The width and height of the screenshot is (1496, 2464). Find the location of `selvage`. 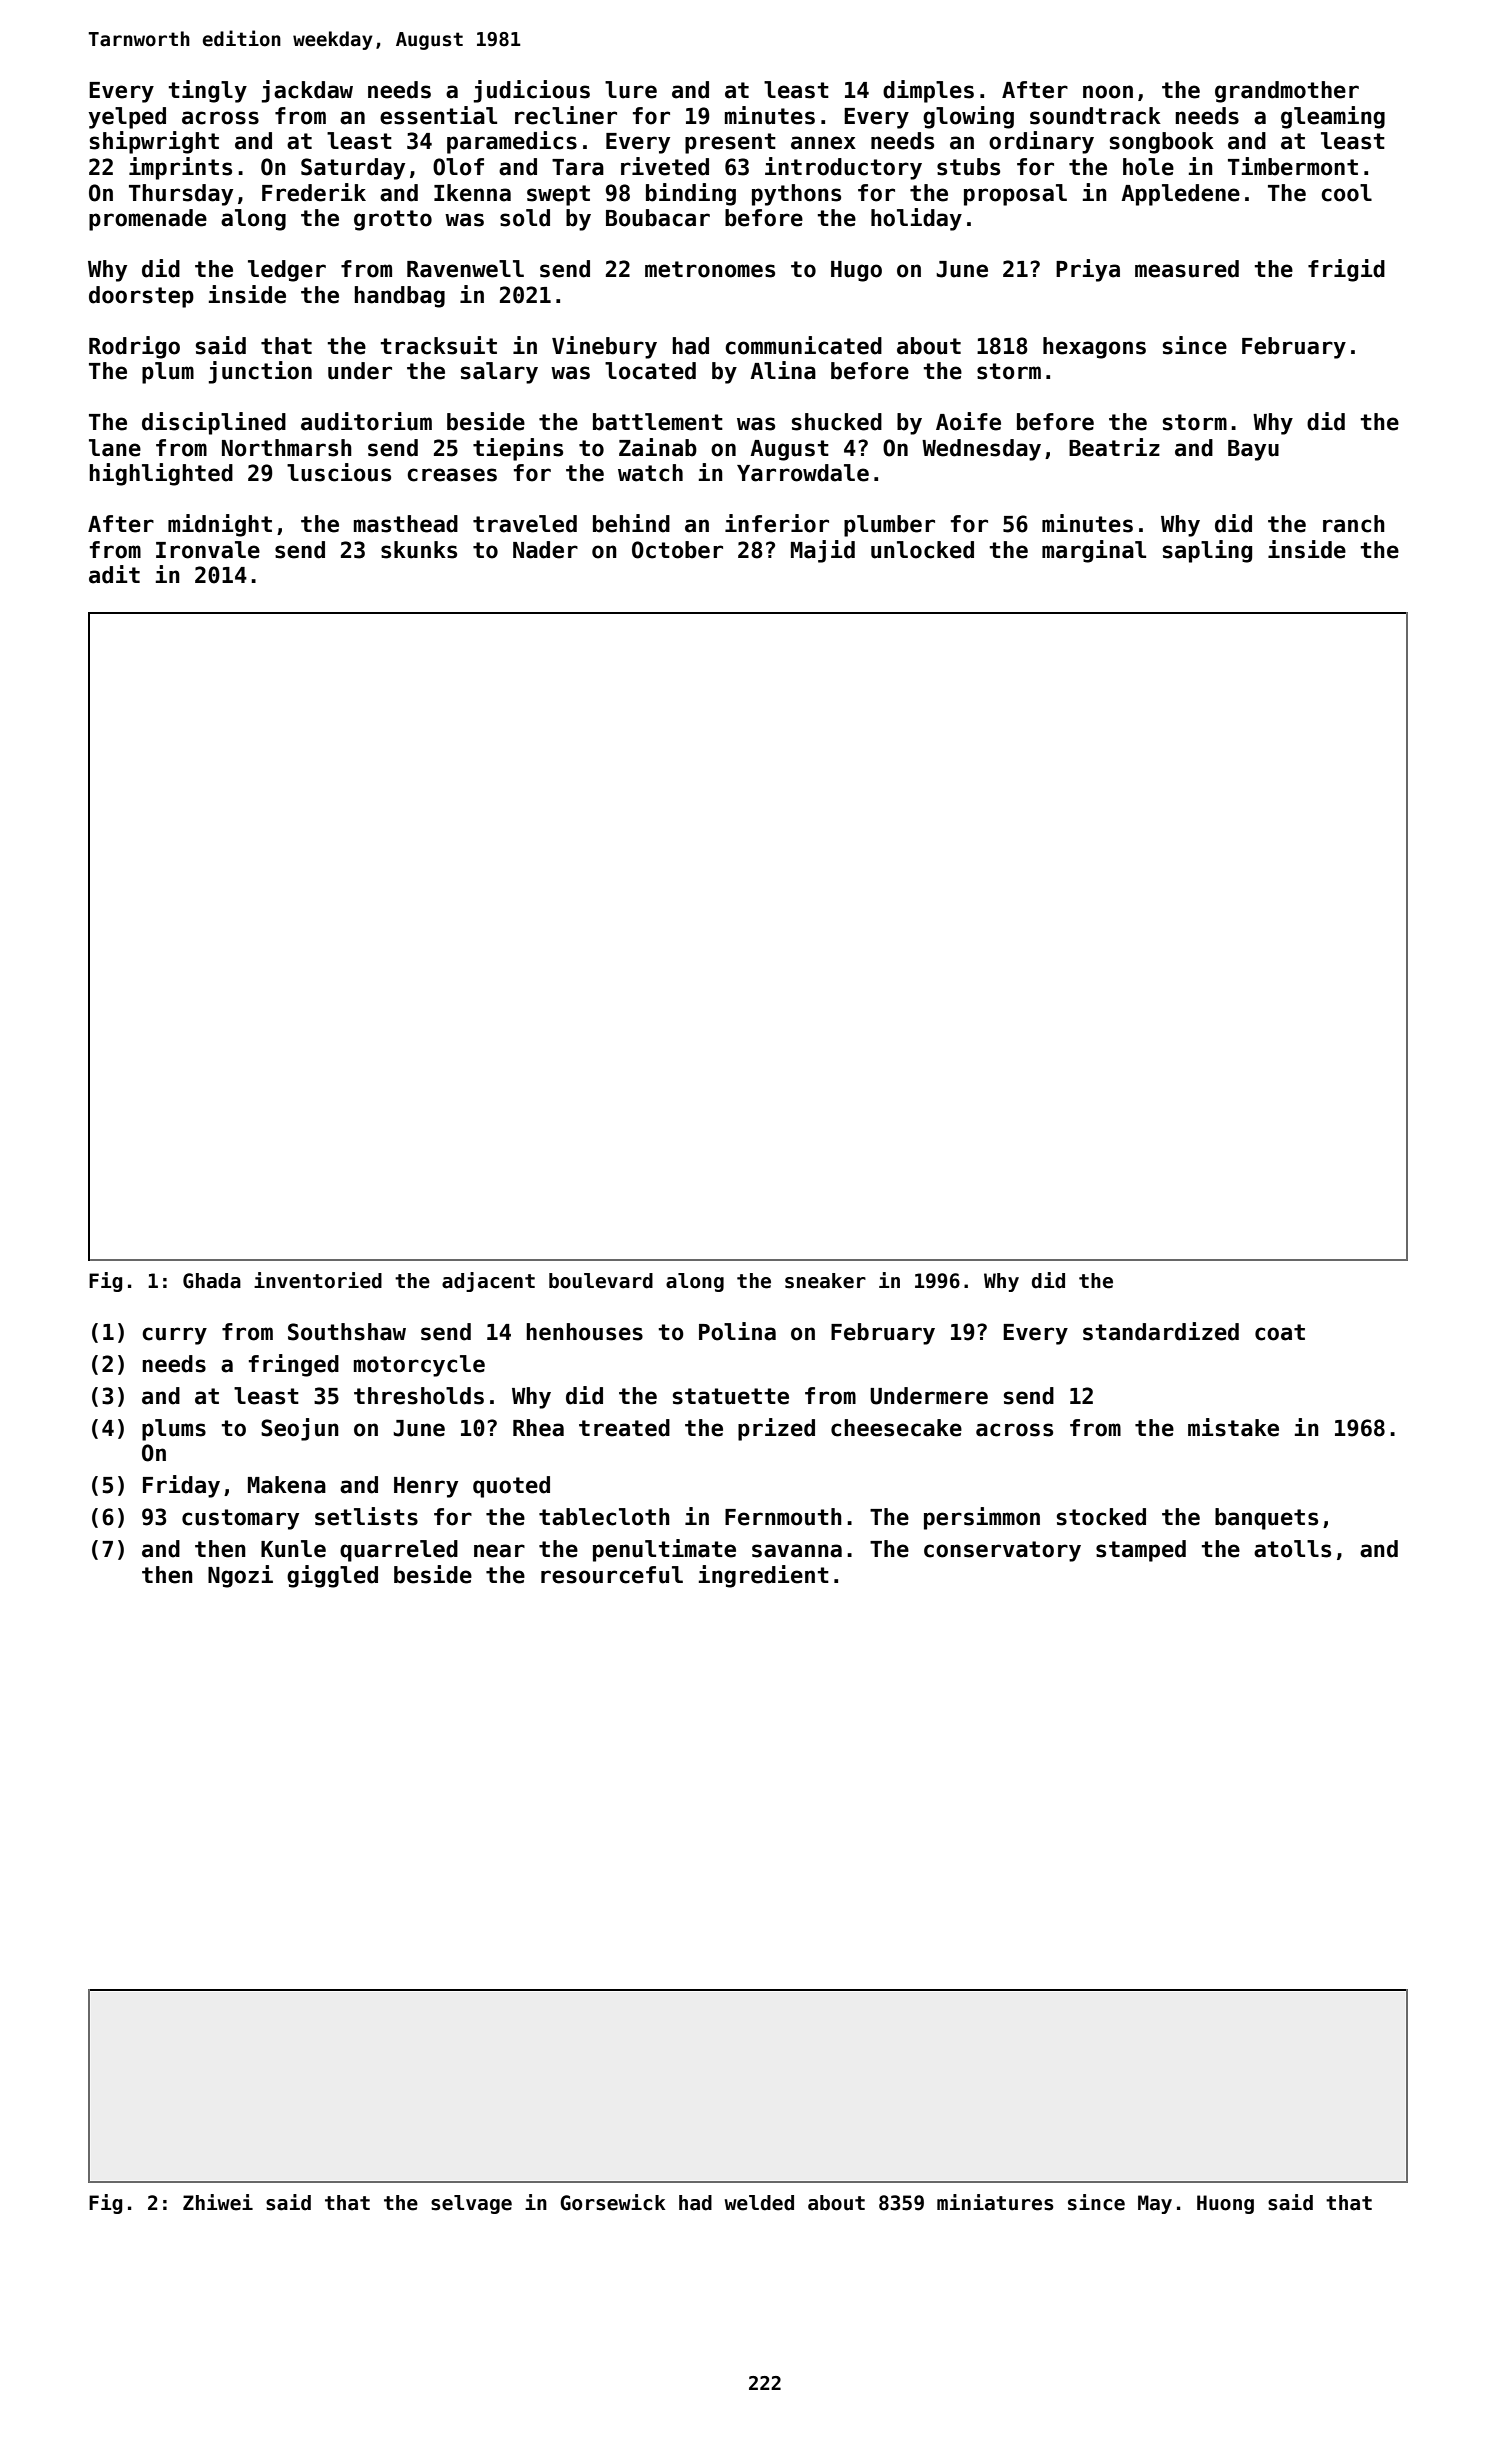

selvage is located at coordinates (471, 2204).
